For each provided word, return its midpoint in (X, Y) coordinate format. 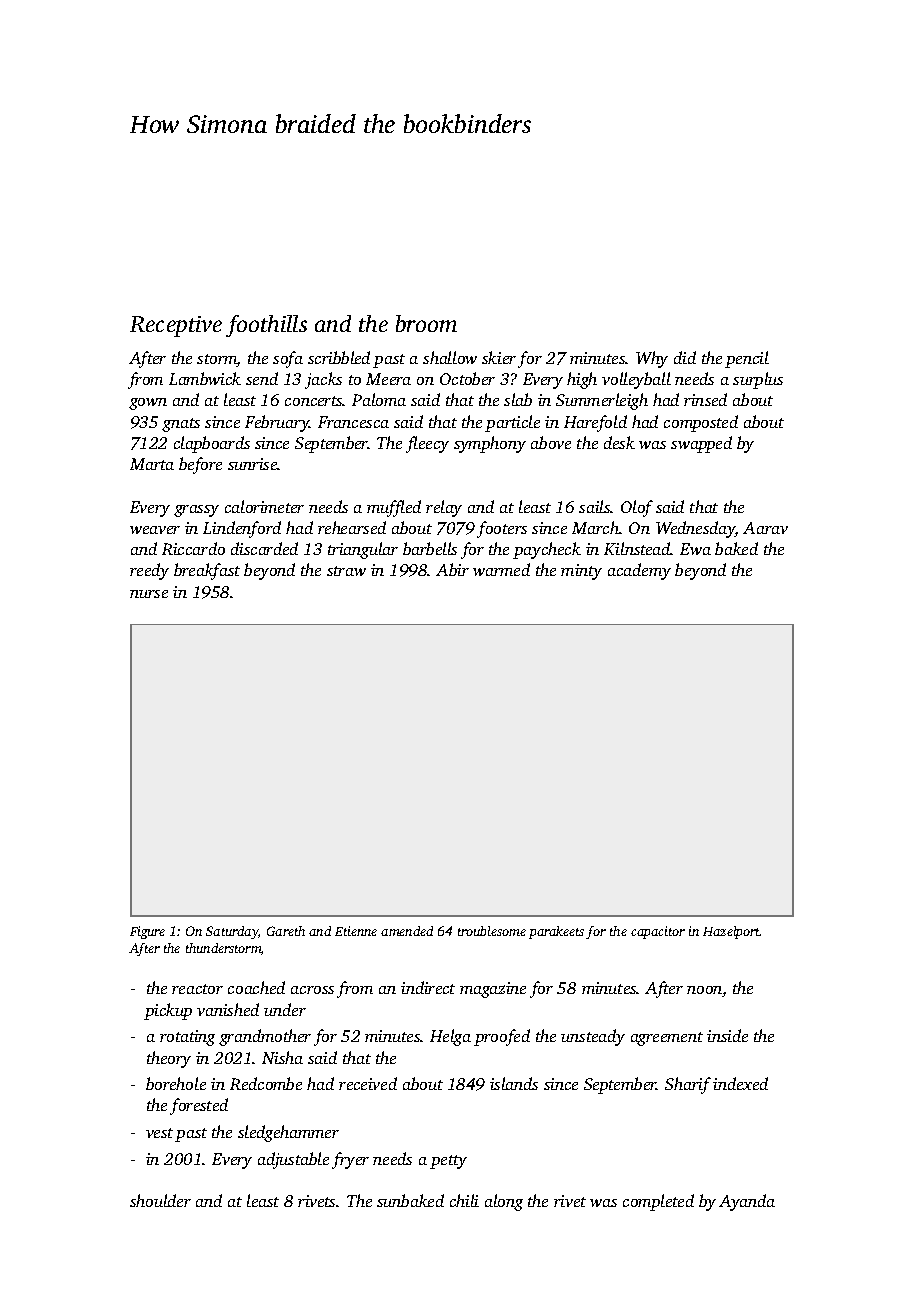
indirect (428, 987)
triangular (363, 550)
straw (346, 571)
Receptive (176, 326)
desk (619, 442)
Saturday (232, 932)
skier (499, 357)
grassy (196, 511)
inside (727, 1035)
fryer (350, 1160)
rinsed (705, 399)
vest (159, 1133)
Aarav (765, 528)
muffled (394, 508)
